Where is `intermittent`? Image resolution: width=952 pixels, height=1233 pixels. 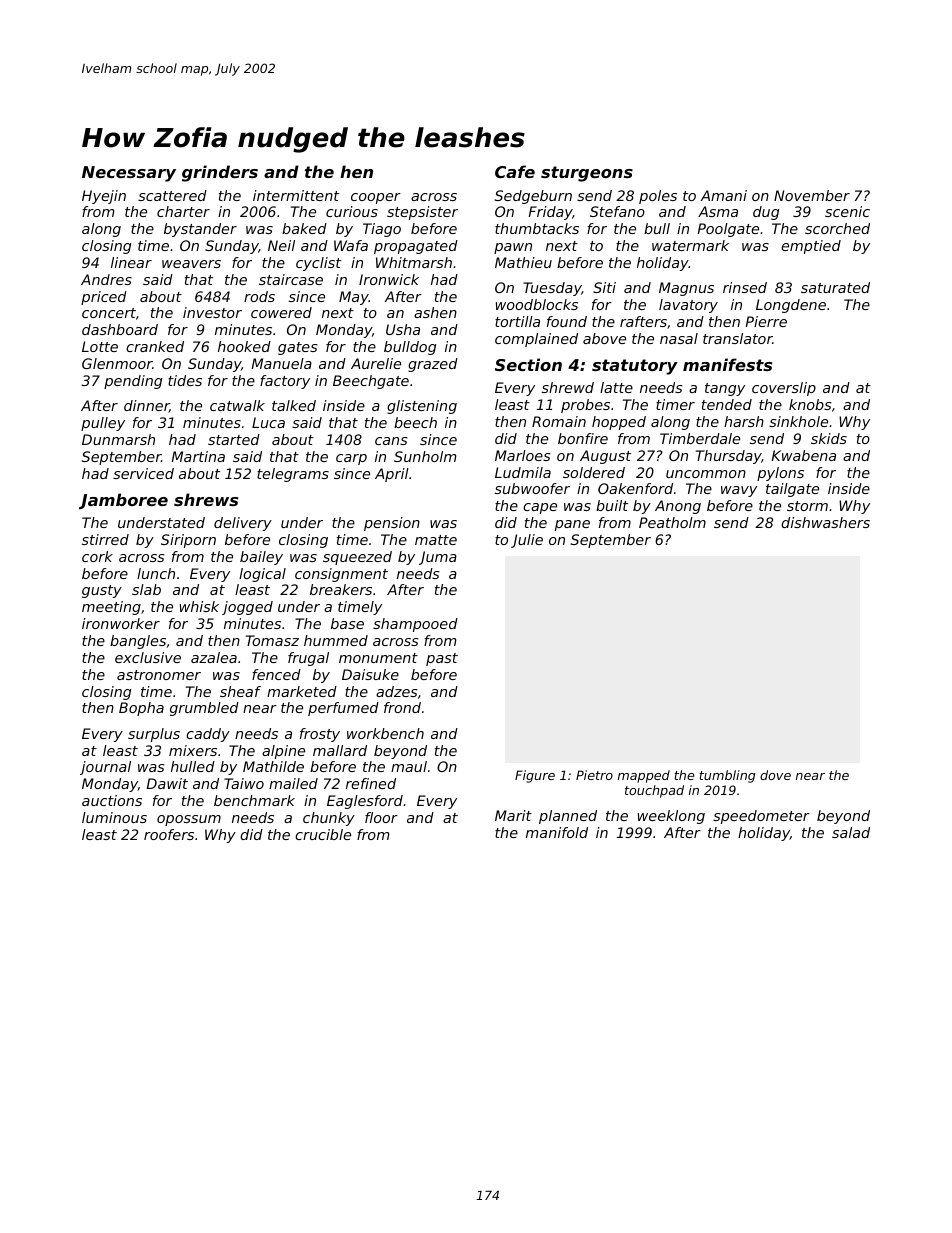
intermittent is located at coordinates (296, 195).
